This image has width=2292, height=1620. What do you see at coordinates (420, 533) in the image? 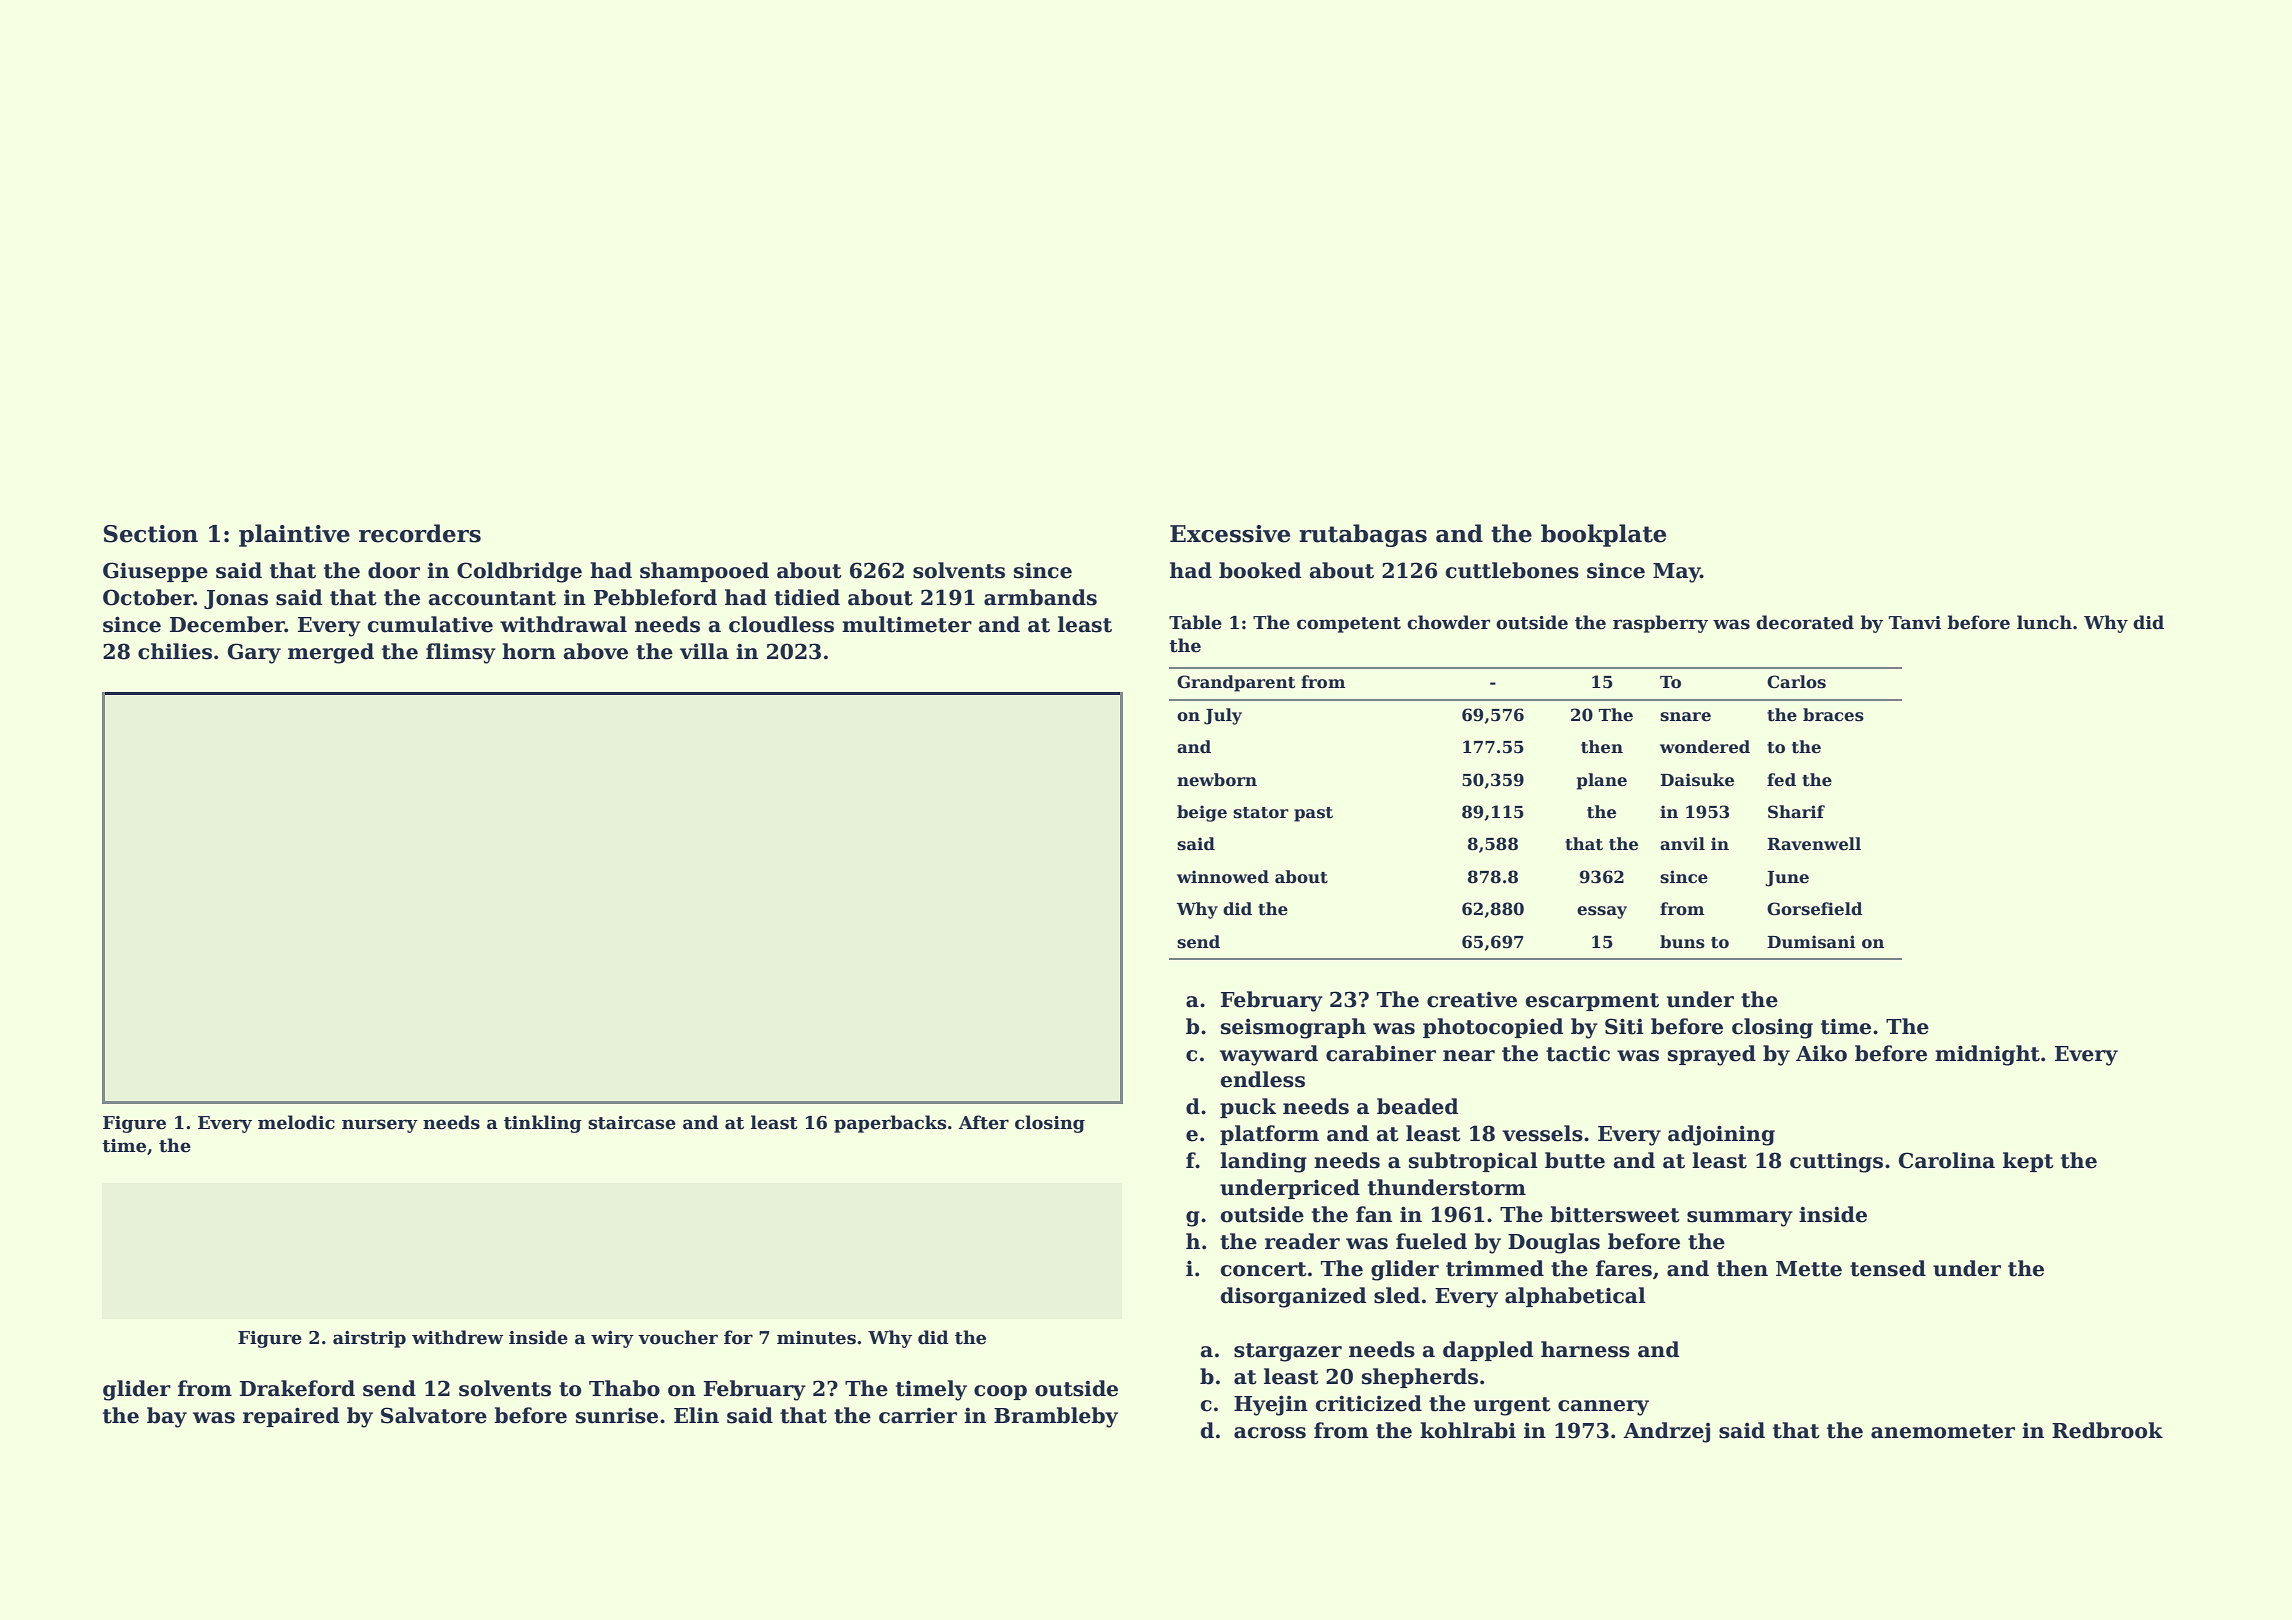
I see `recorders` at bounding box center [420, 533].
